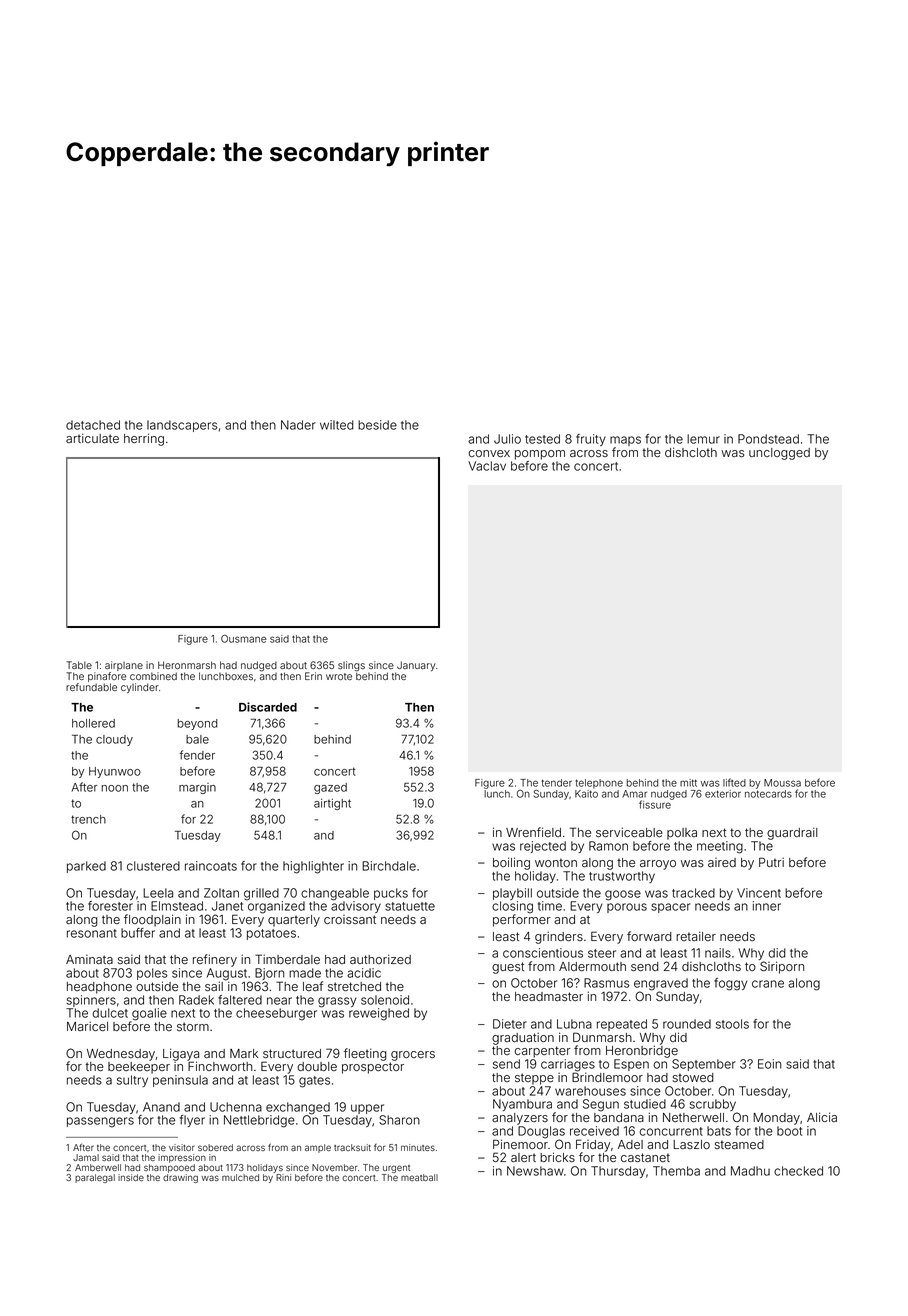 The height and width of the document is (1316, 908). Describe the element at coordinates (768, 439) in the document. I see `Pondstead` at that location.
